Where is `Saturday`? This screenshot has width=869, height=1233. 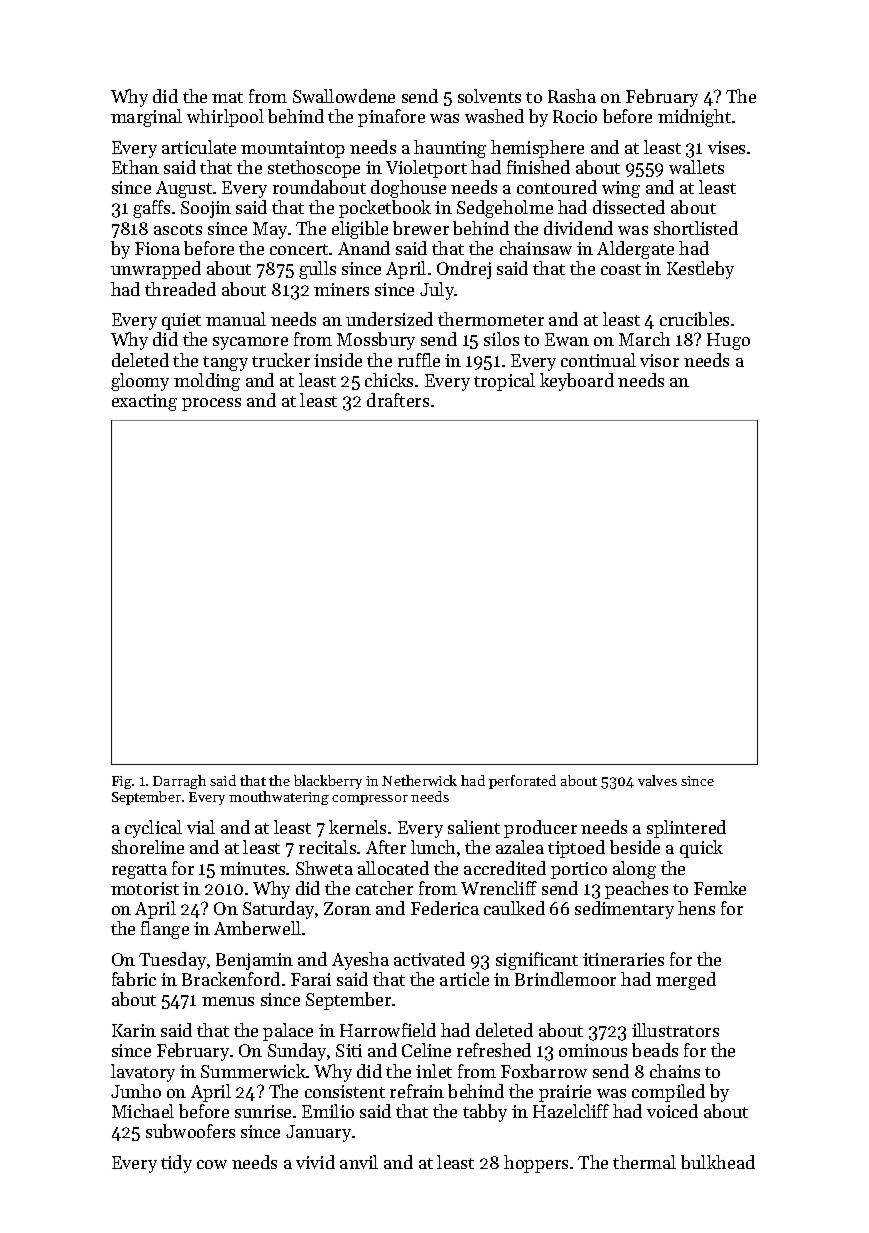 Saturday is located at coordinates (278, 910).
